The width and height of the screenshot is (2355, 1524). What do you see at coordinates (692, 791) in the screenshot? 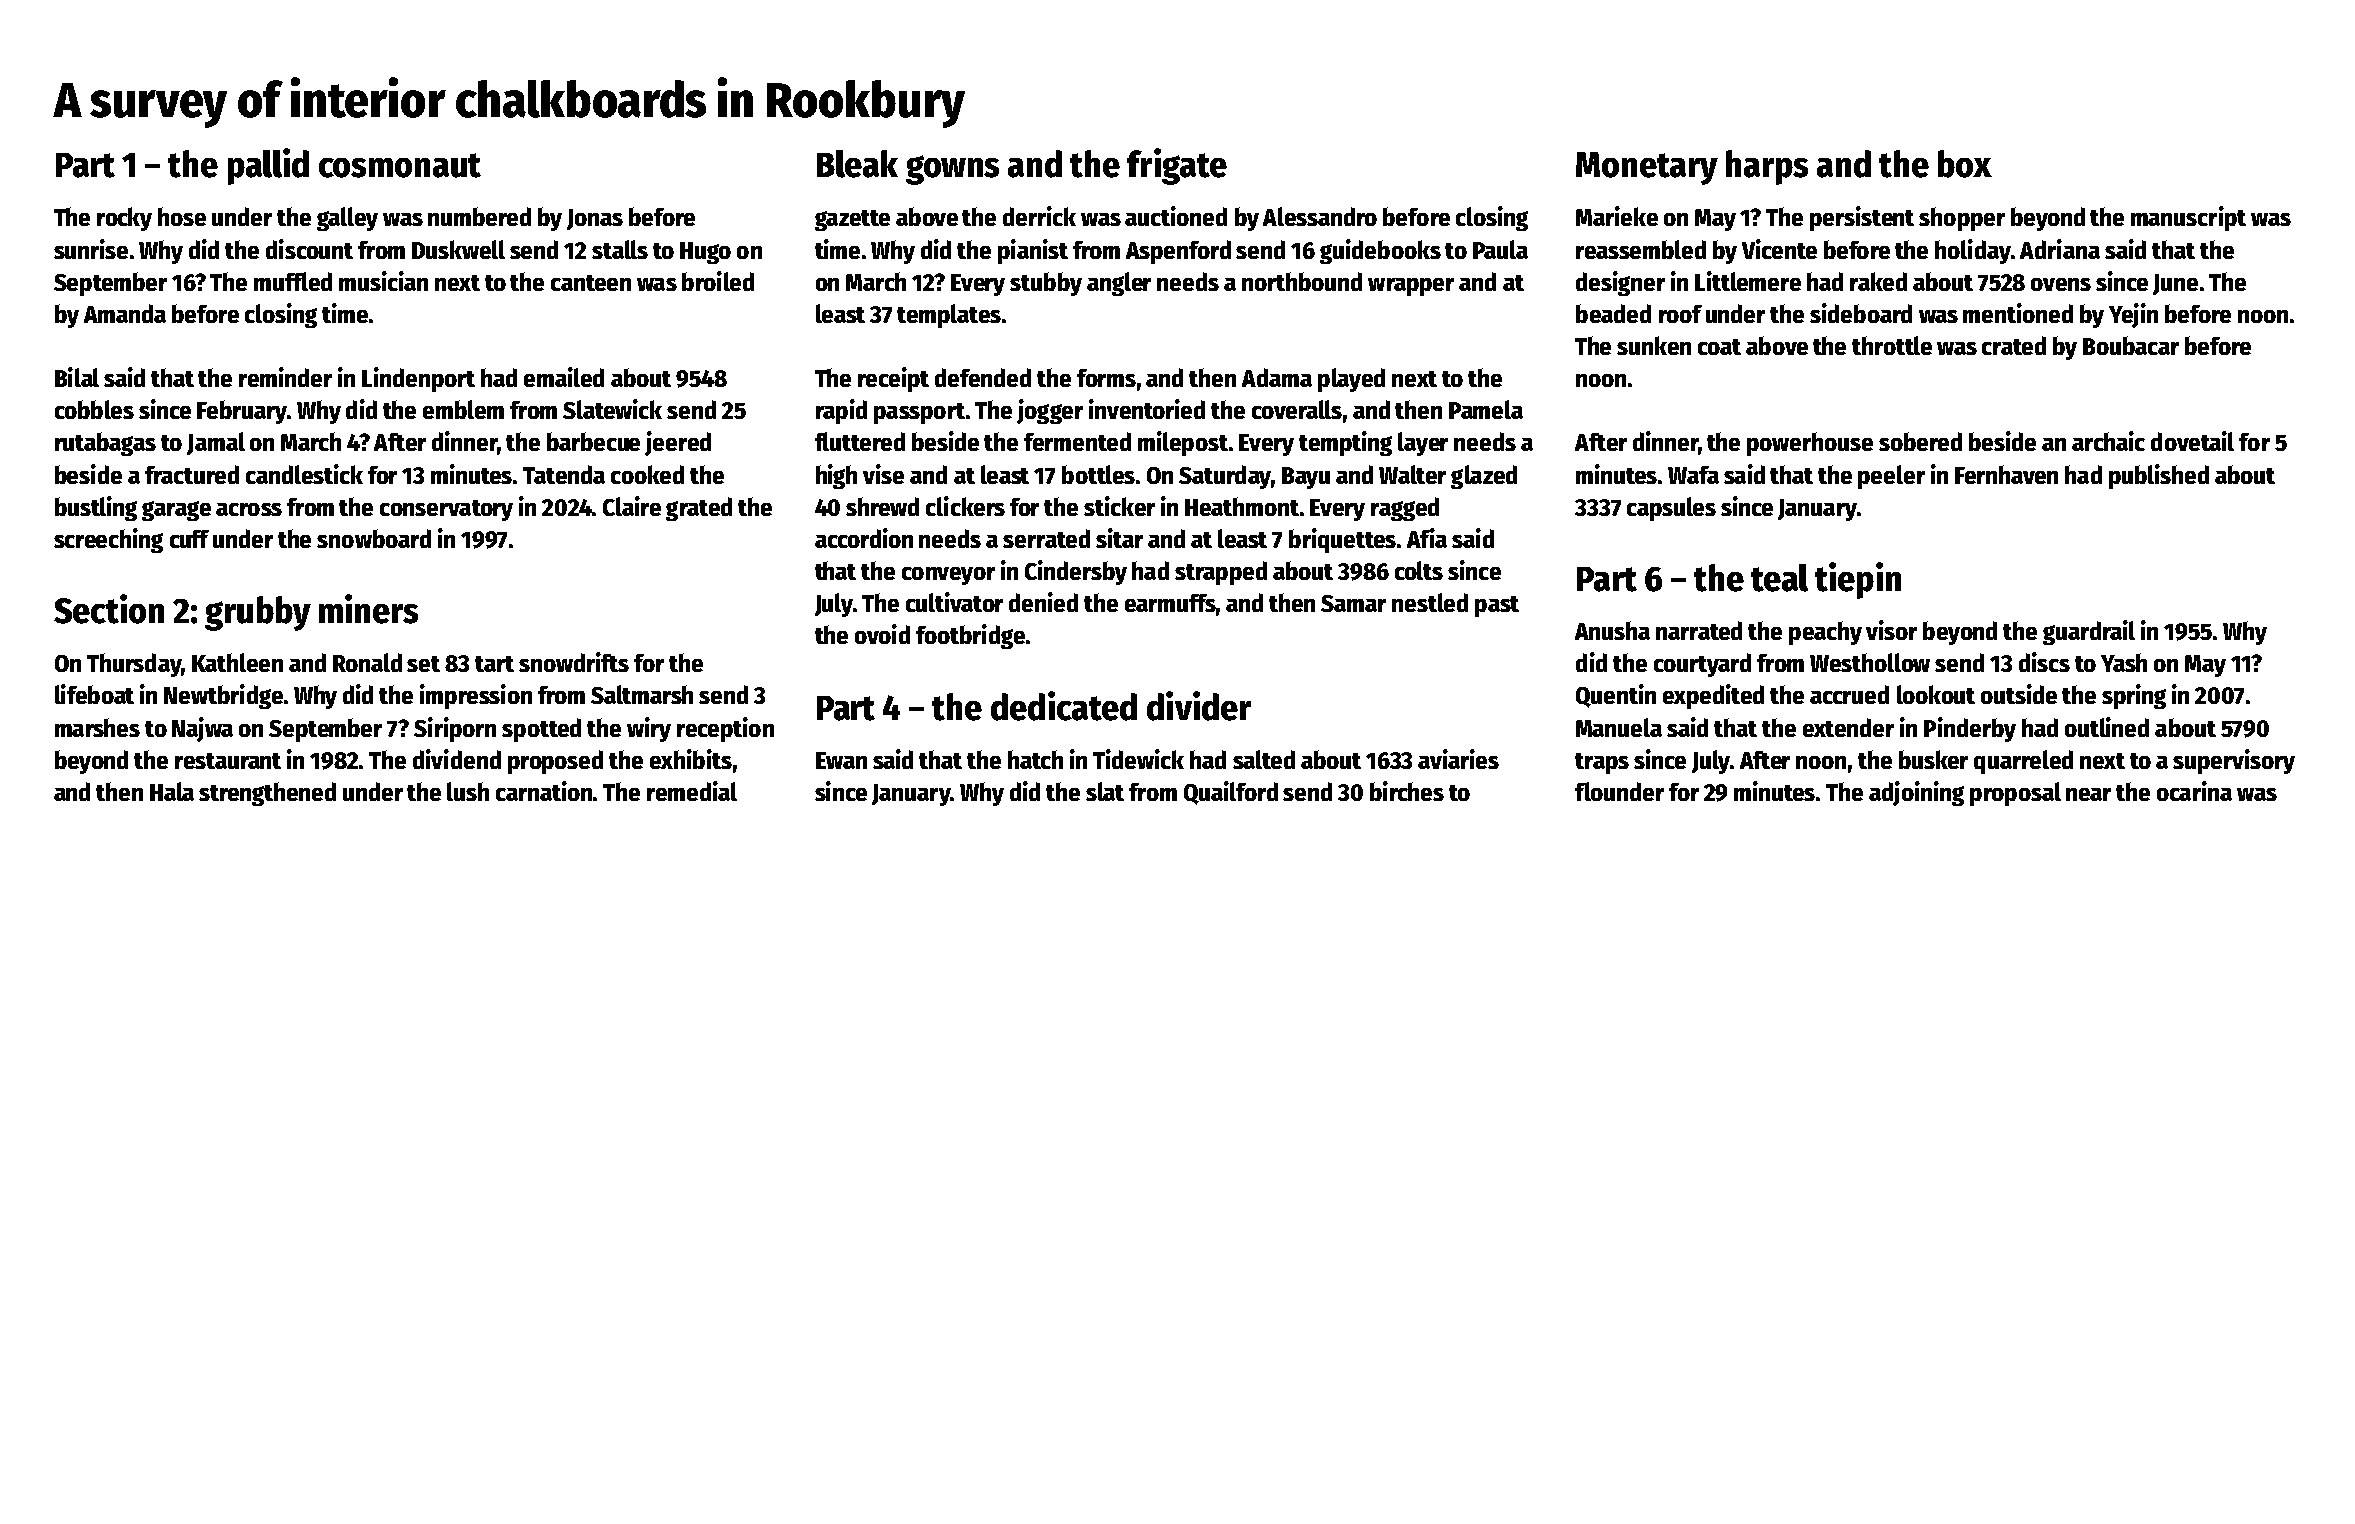
I see `remedial` at bounding box center [692, 791].
